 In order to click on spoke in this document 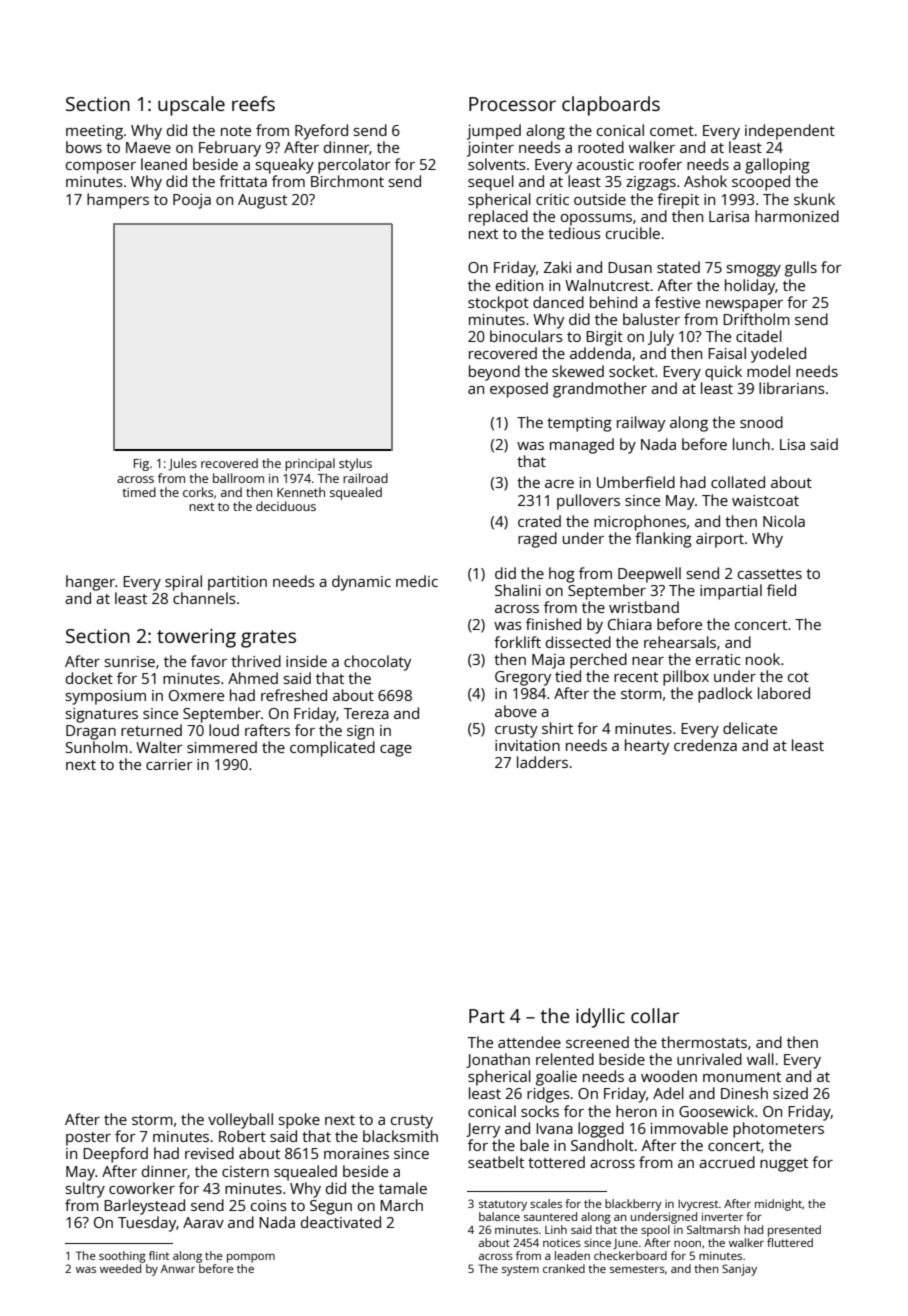, I will do `click(299, 1121)`.
